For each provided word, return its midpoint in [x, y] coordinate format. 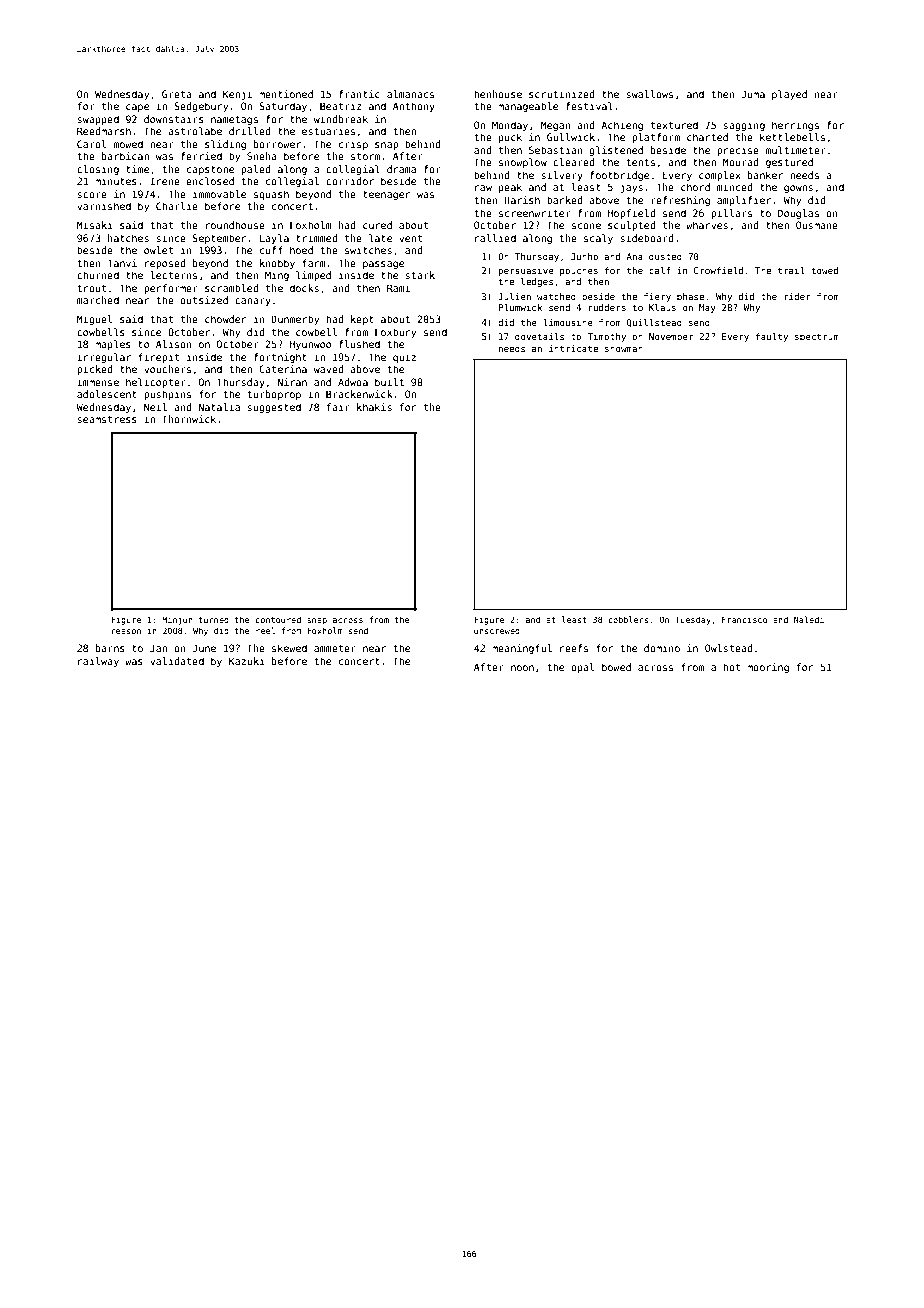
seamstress [107, 419]
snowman [624, 349]
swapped [98, 120]
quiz [404, 358]
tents [640, 162]
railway [98, 662]
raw [483, 188]
